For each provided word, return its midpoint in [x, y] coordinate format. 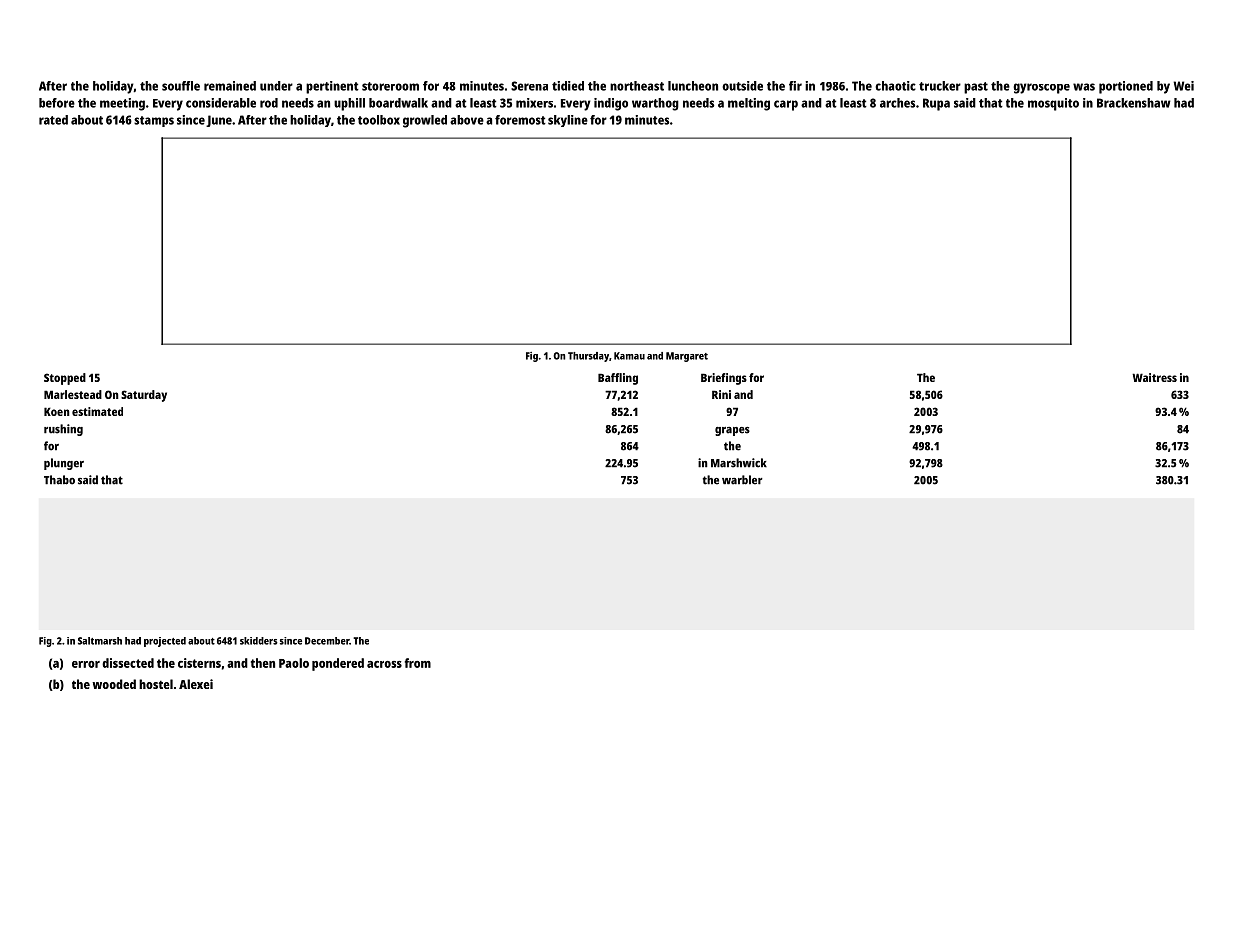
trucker [940, 86]
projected [165, 642]
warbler [742, 480]
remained [230, 86]
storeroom [390, 86]
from [418, 663]
